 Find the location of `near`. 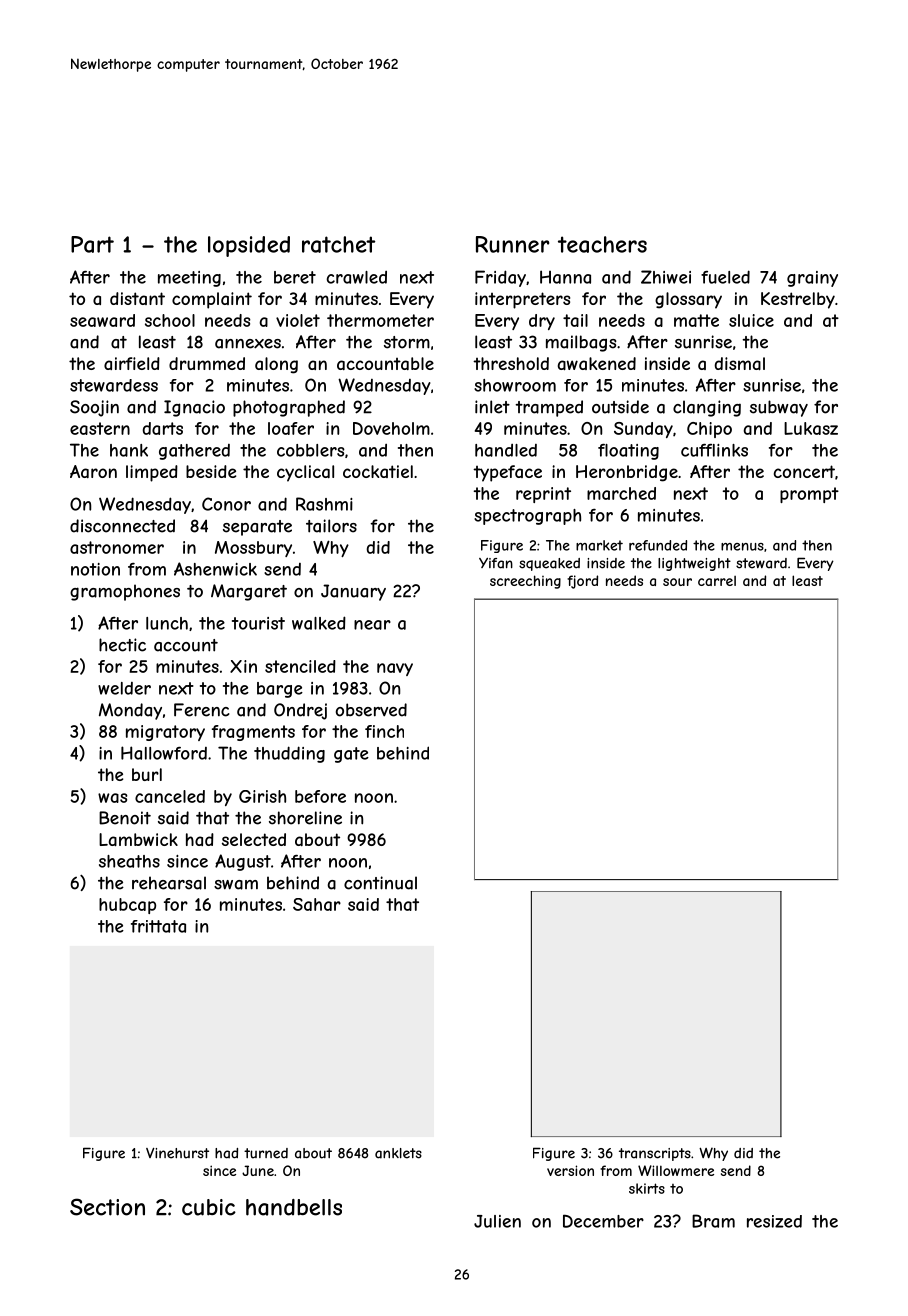

near is located at coordinates (372, 625).
